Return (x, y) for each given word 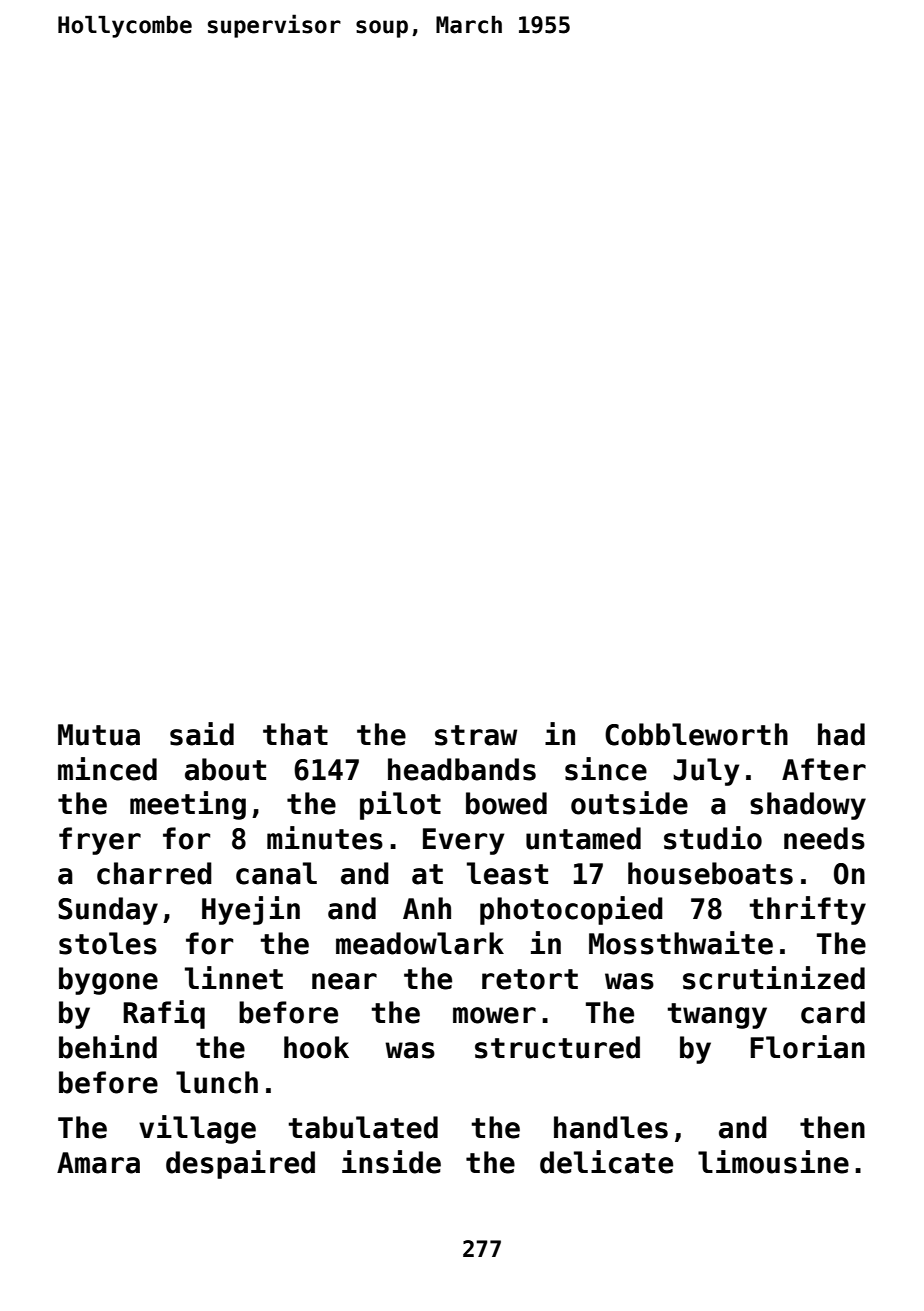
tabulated (363, 1127)
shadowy (808, 806)
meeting (188, 805)
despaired (240, 1164)
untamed (583, 838)
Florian (807, 1047)
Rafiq (164, 1014)
